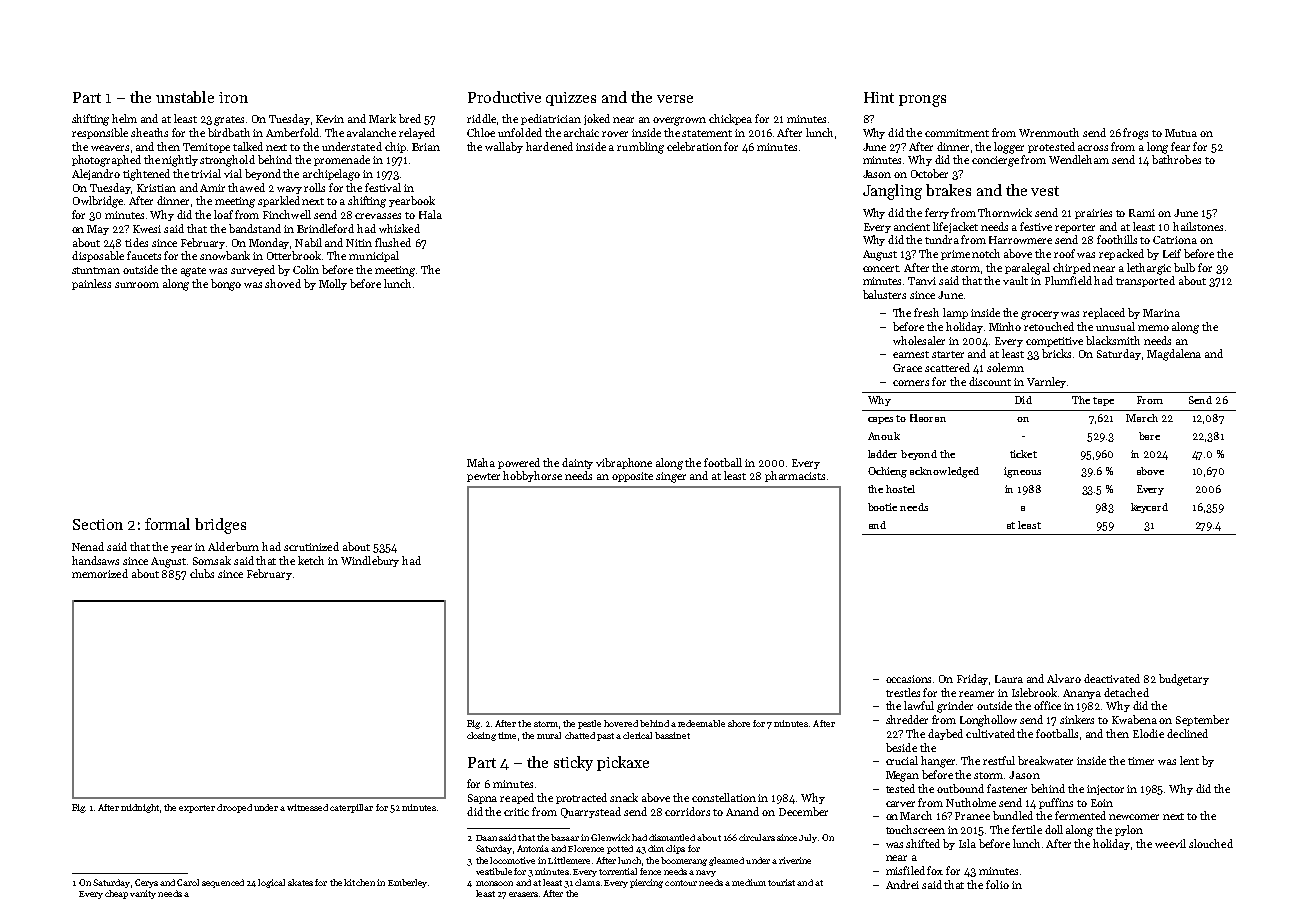 The width and height of the screenshot is (1308, 924). What do you see at coordinates (300, 882) in the screenshot?
I see `skates` at bounding box center [300, 882].
